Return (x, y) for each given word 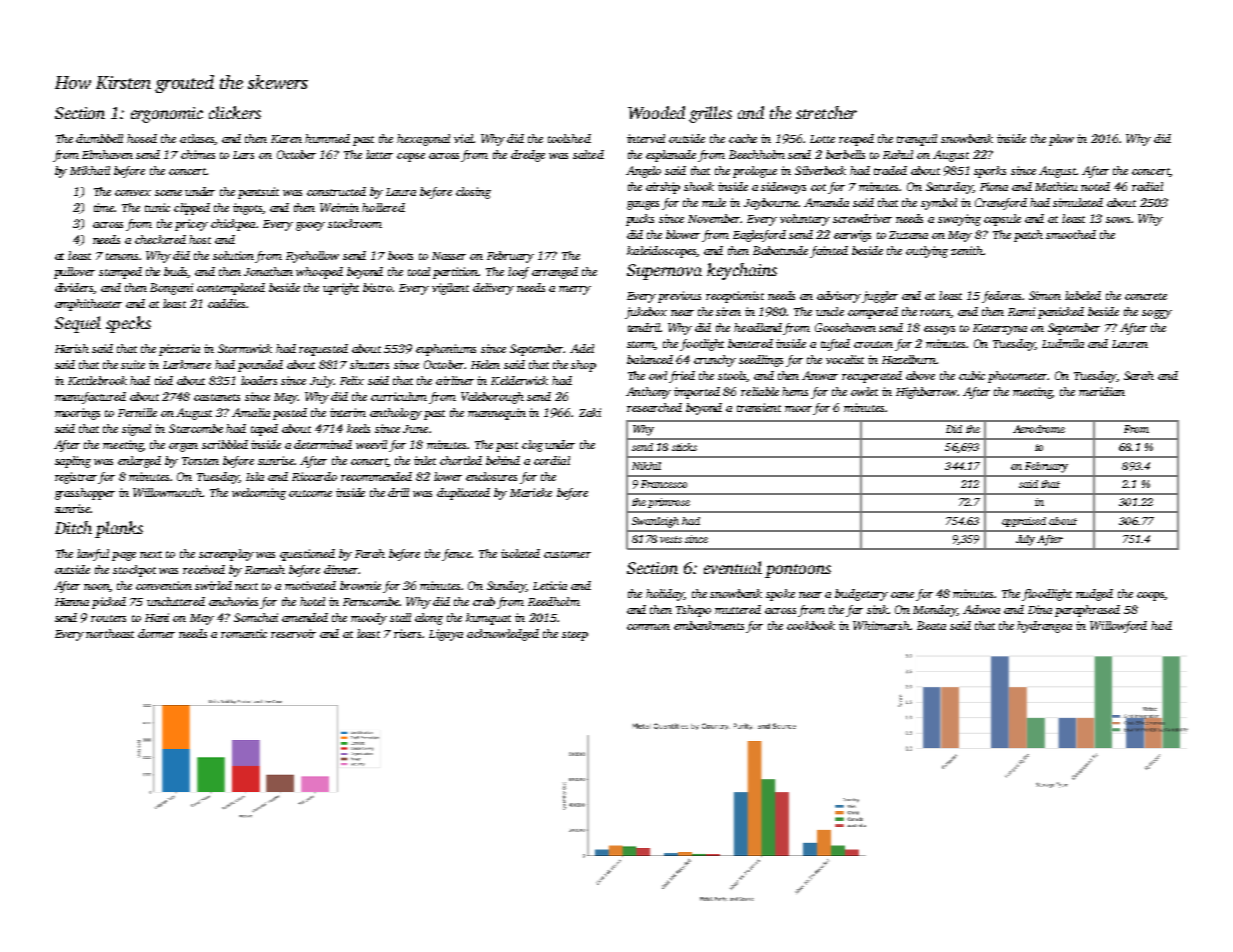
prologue (755, 172)
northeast (110, 633)
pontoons (798, 571)
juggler (880, 297)
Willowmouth (167, 492)
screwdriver (862, 218)
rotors (935, 313)
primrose (669, 503)
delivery (493, 289)
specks (128, 324)
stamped (120, 273)
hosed (142, 138)
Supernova (664, 272)
